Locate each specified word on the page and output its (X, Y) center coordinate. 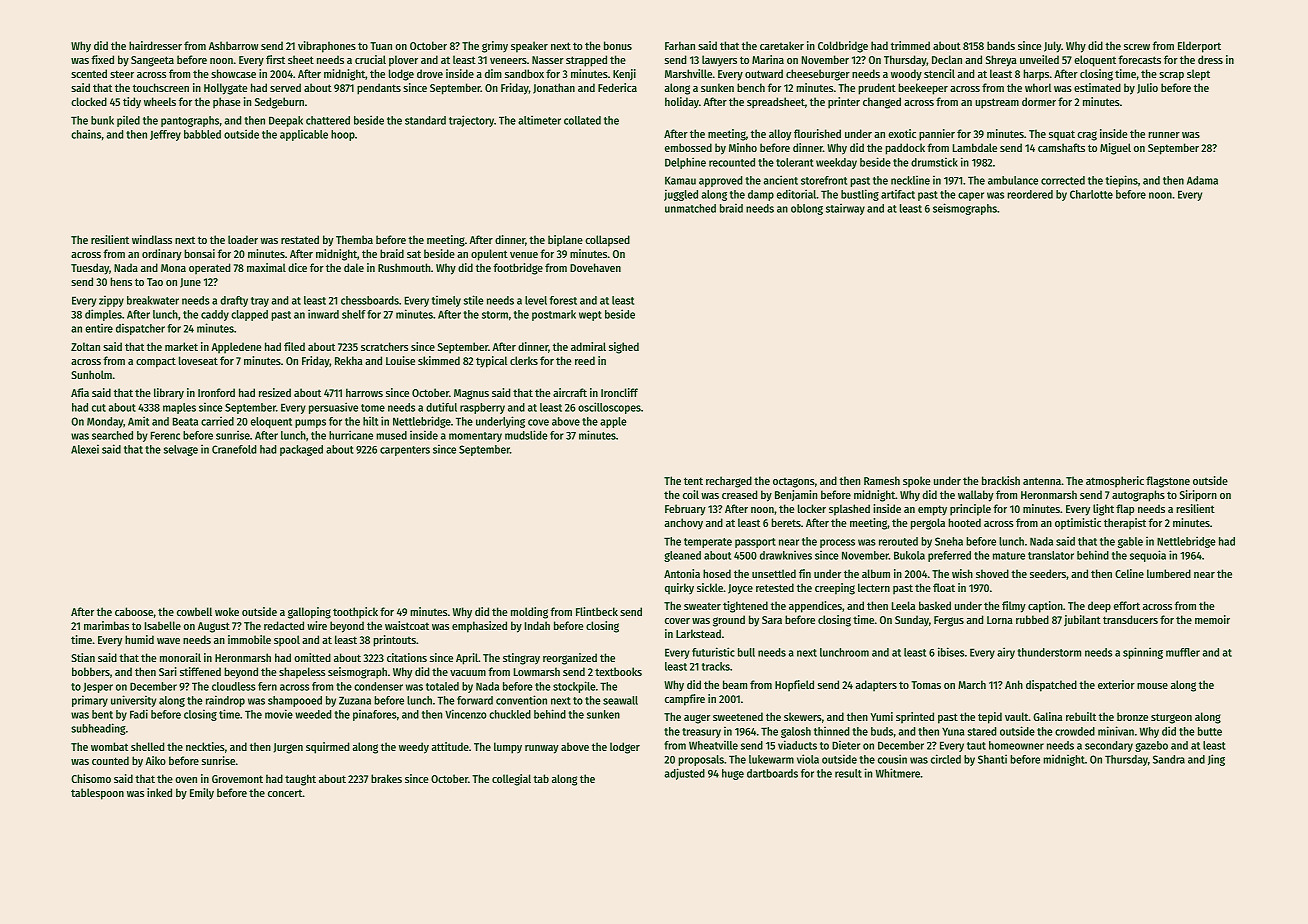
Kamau (680, 180)
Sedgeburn (279, 103)
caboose (134, 611)
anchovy (683, 523)
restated (300, 239)
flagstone (1168, 482)
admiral (588, 346)
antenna (1042, 481)
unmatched (690, 208)
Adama (1202, 180)
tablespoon (97, 794)
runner (1164, 135)
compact (156, 362)
